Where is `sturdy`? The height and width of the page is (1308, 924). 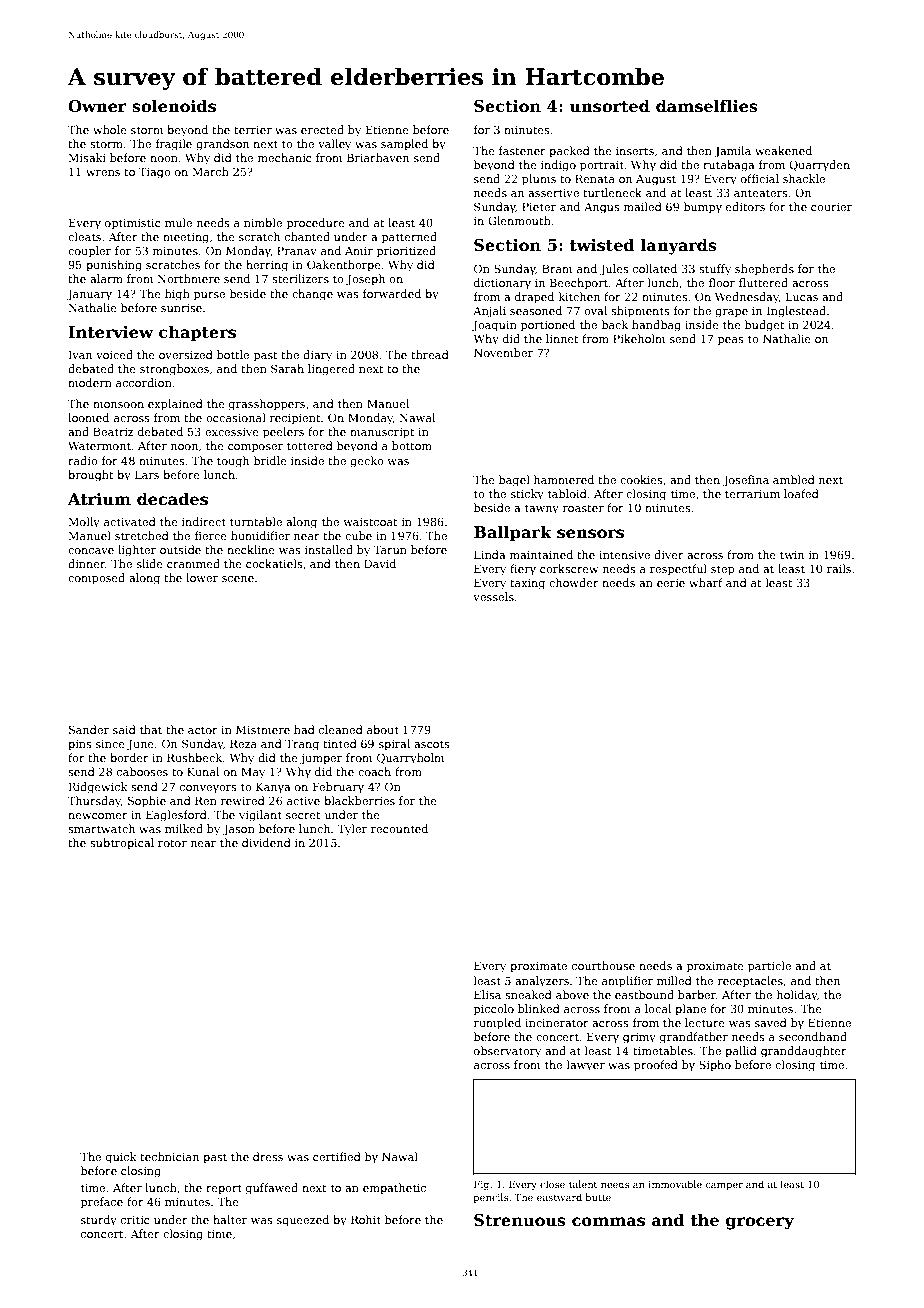 sturdy is located at coordinates (99, 1221).
